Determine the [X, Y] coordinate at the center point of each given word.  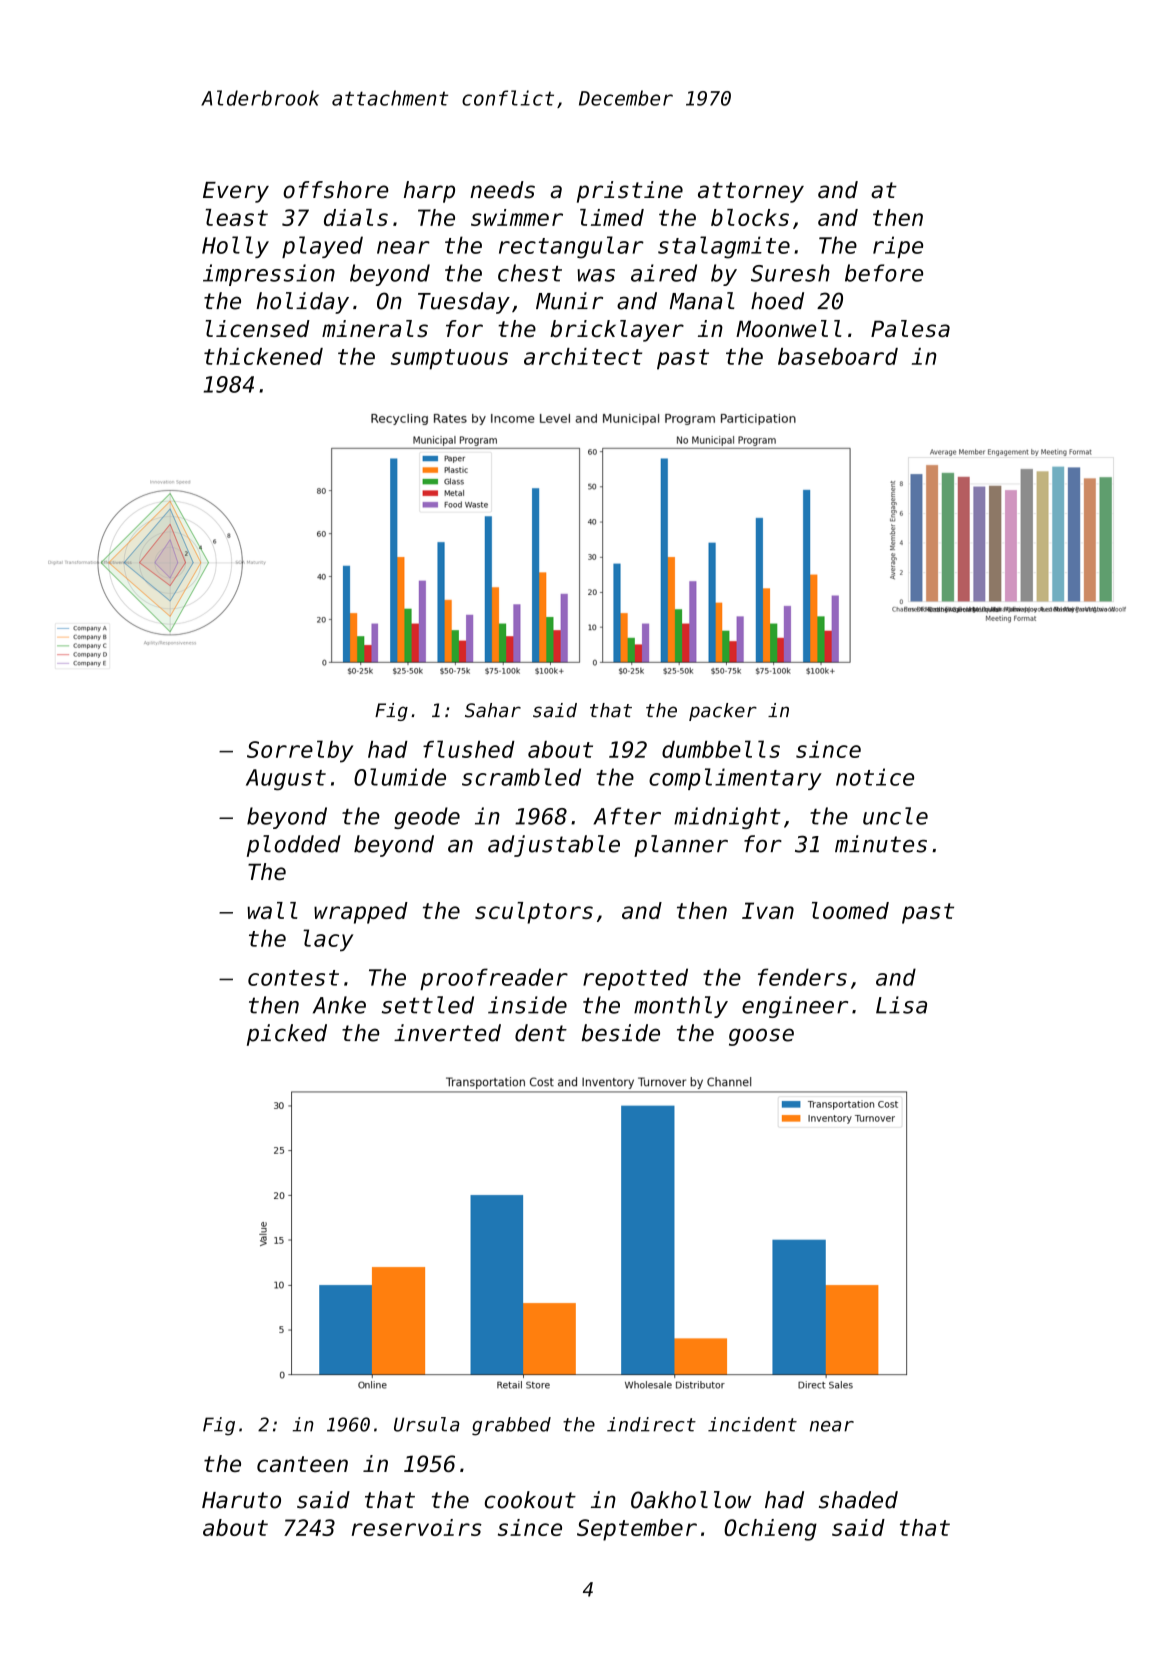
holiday [302, 303]
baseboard [838, 356]
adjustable [554, 846]
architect [583, 356]
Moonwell [789, 328]
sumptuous [449, 359]
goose [761, 1037]
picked [287, 1035]
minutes [881, 844]
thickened [263, 356]
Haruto [241, 1500]
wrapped [361, 913]
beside [621, 1033]
